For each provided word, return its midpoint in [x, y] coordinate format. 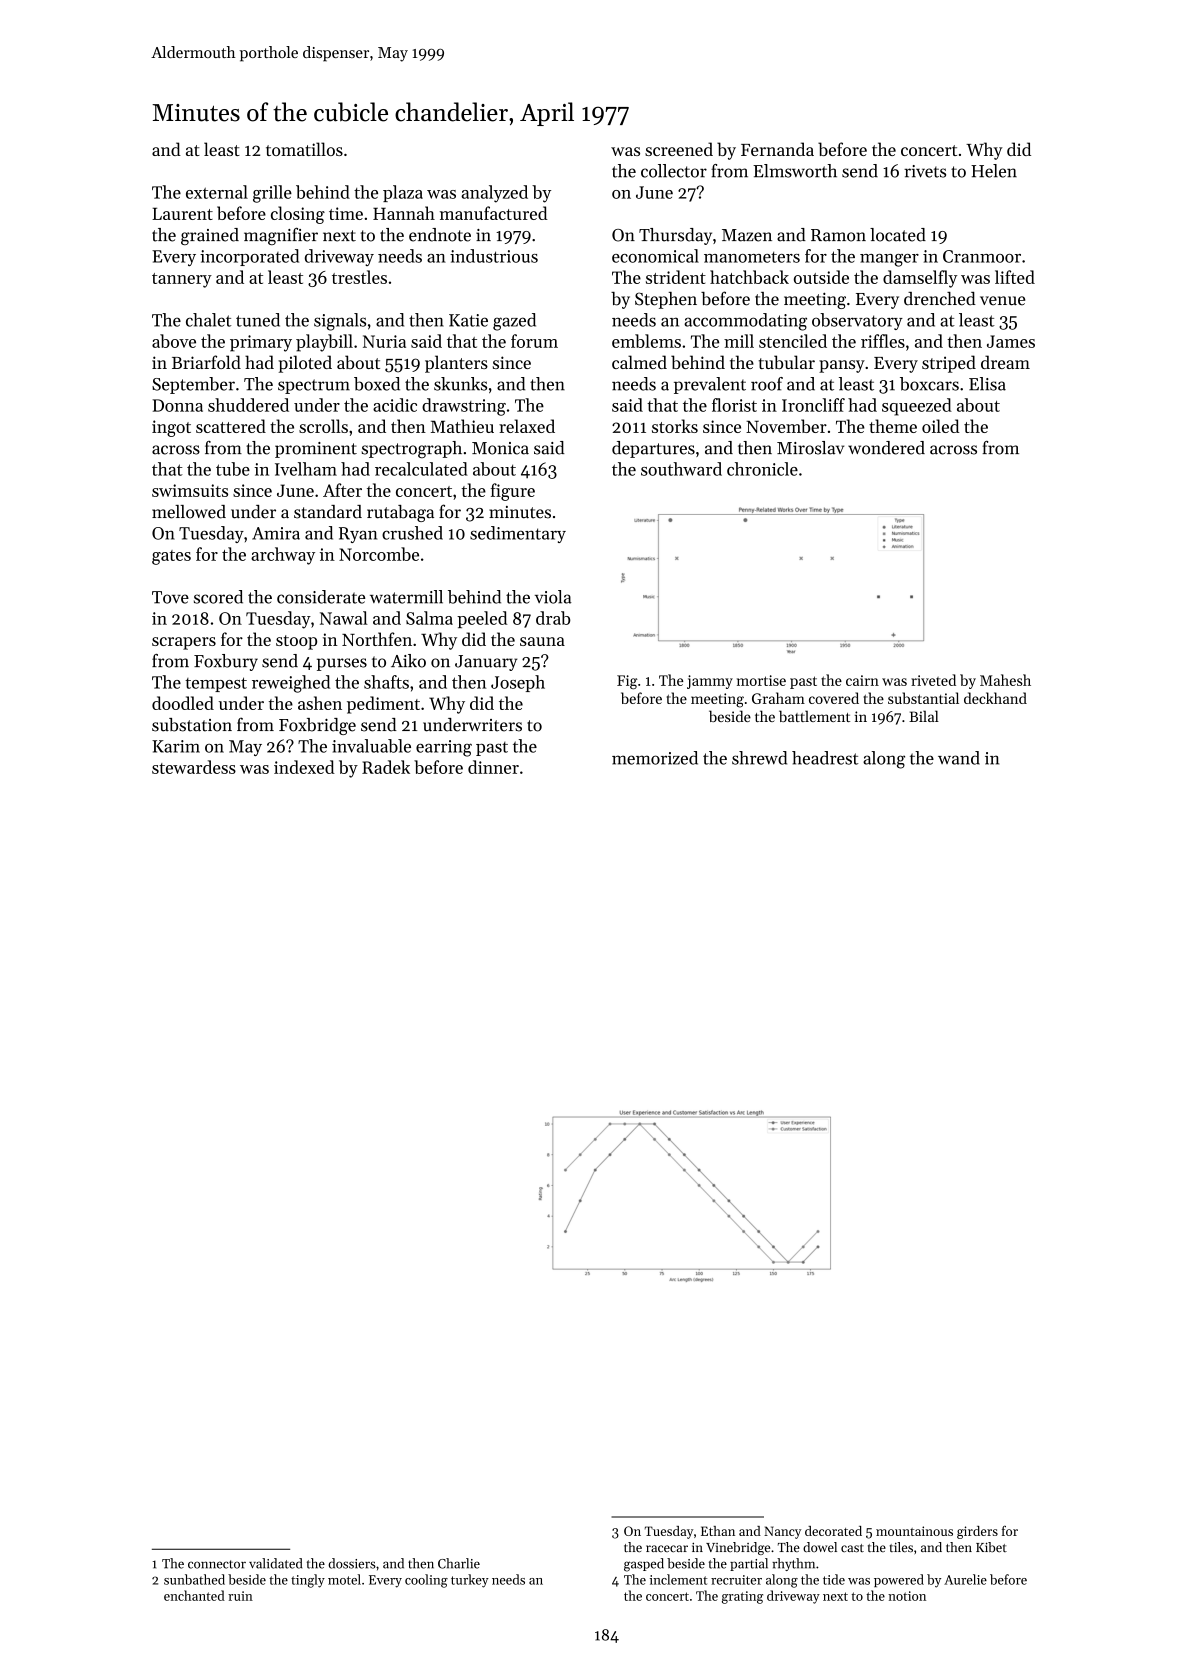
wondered [886, 448]
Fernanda [777, 149]
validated [275, 1563]
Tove [170, 597]
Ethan [718, 1531]
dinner [493, 767]
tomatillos [304, 149]
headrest [825, 758]
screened [679, 149]
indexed [304, 767]
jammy [710, 682]
